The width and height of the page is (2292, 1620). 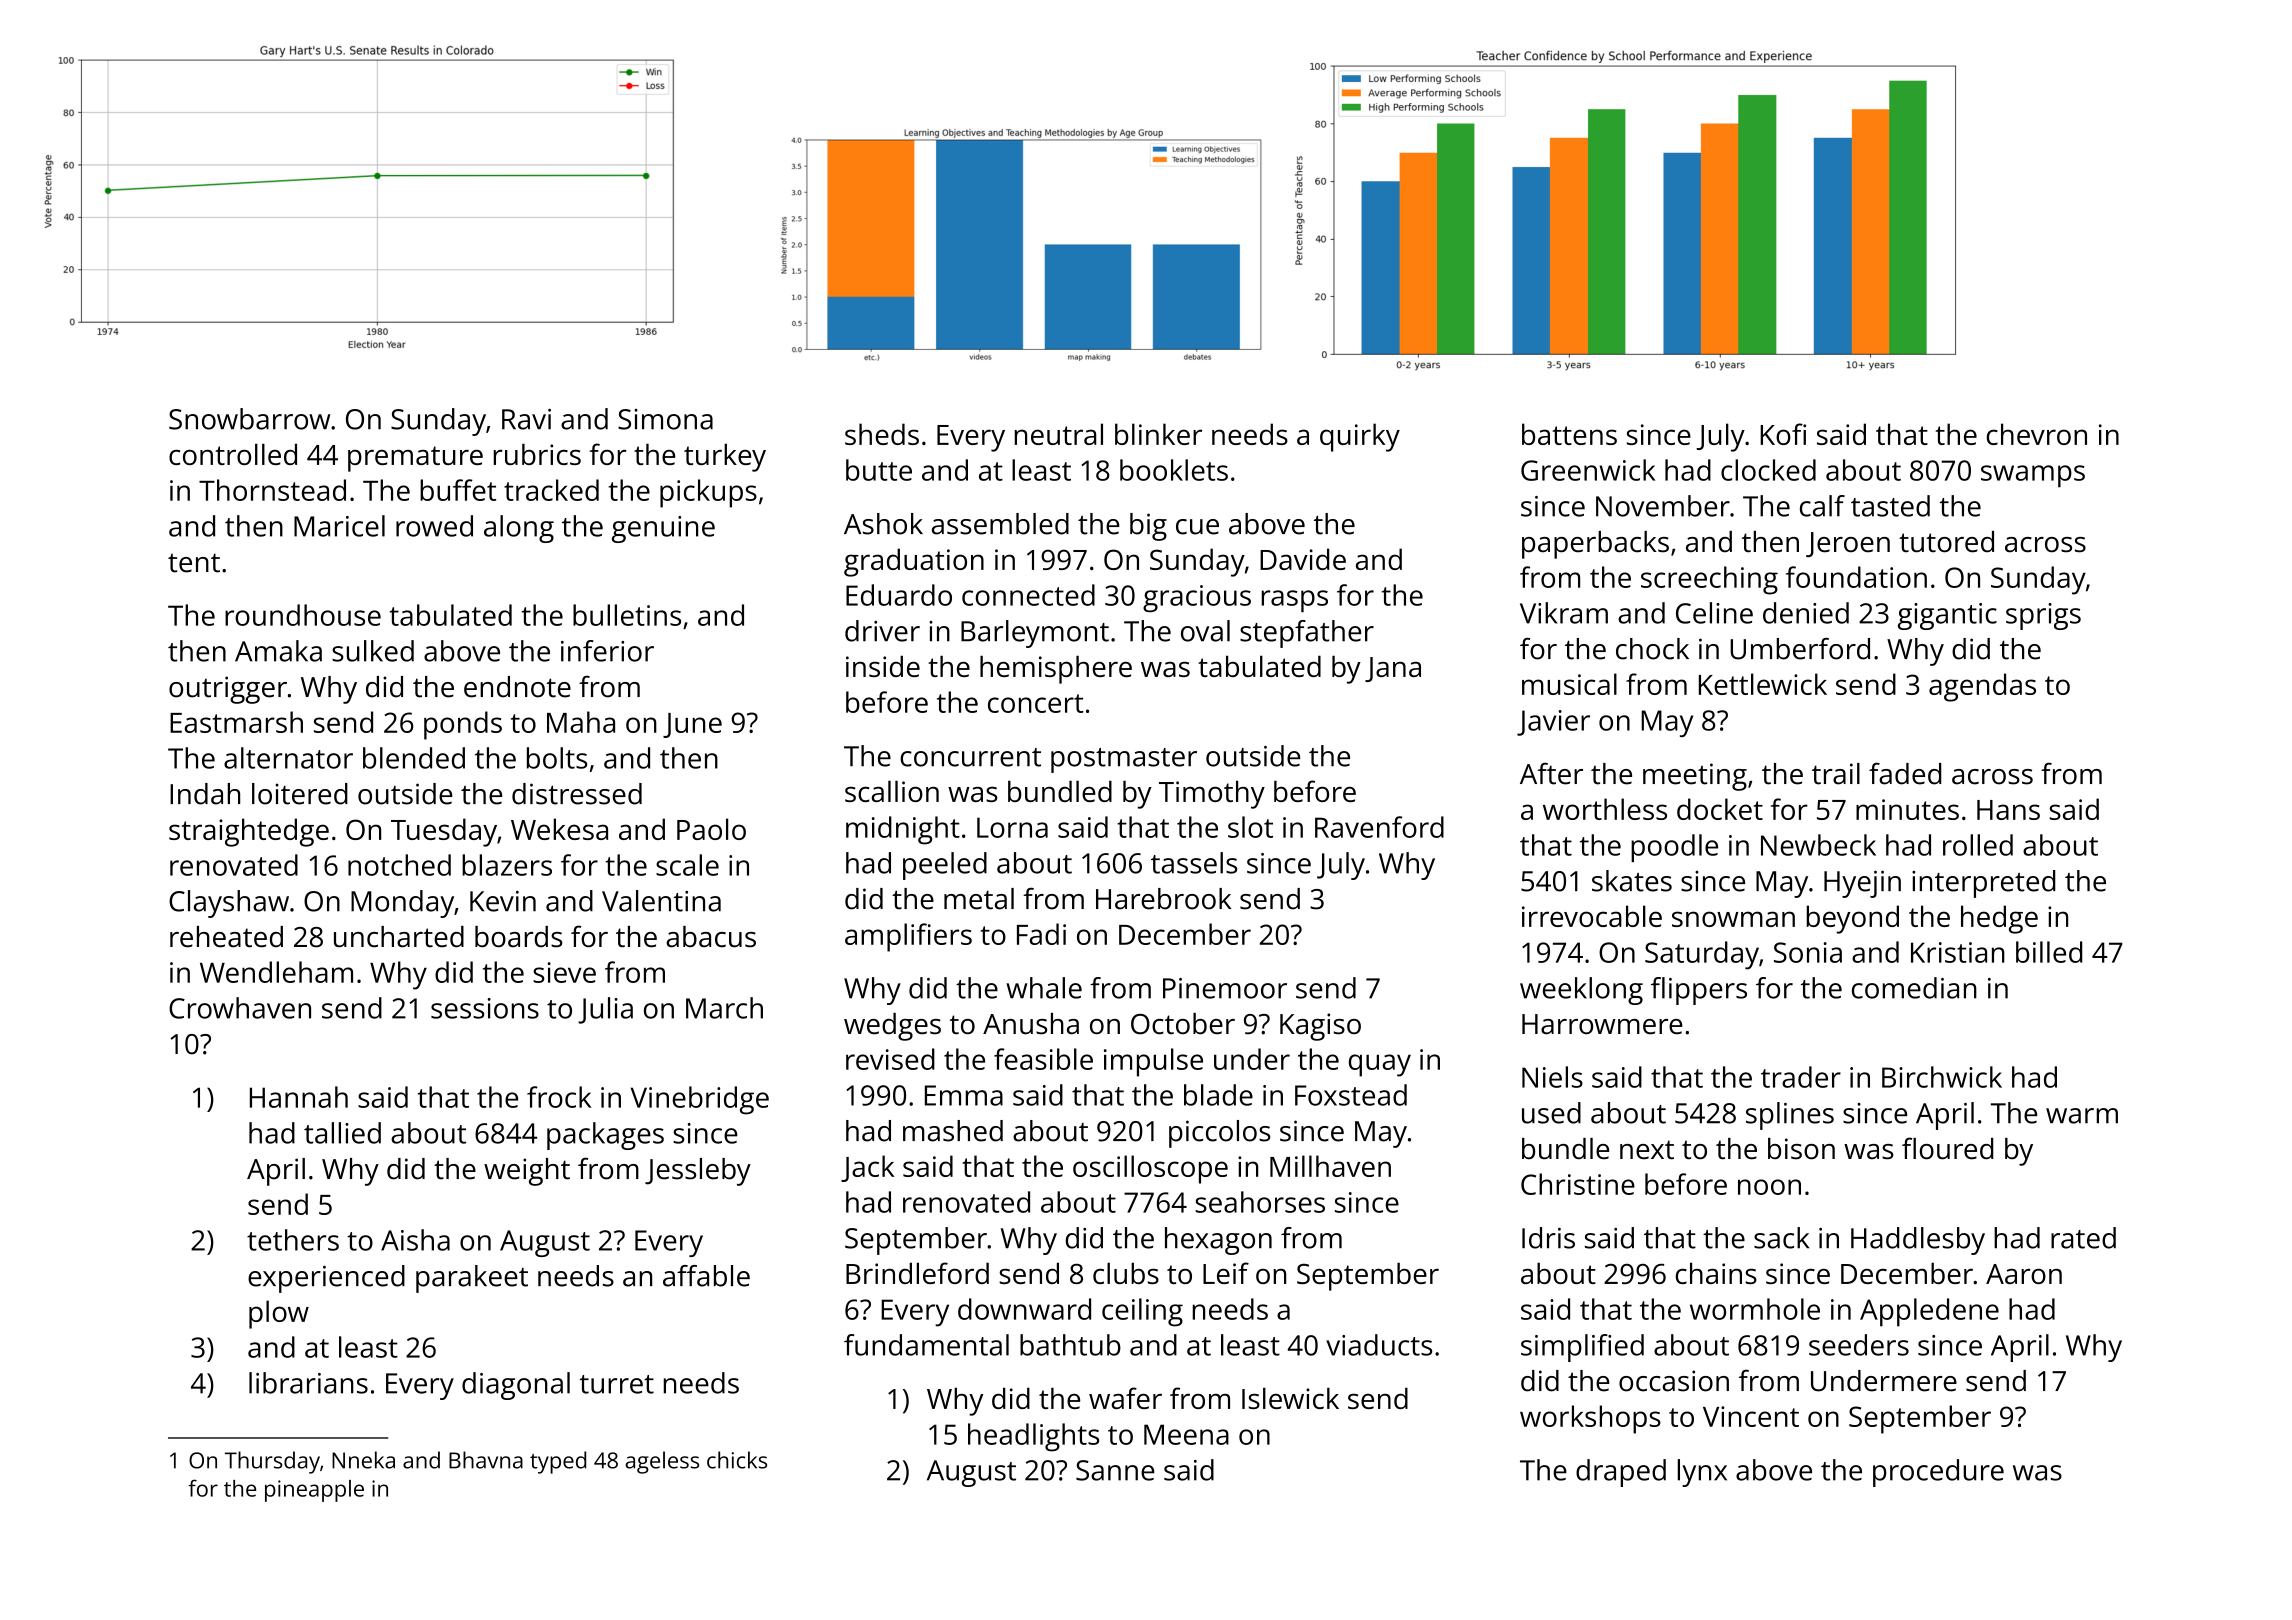 What do you see at coordinates (1012, 827) in the page?
I see `Lorna` at bounding box center [1012, 827].
